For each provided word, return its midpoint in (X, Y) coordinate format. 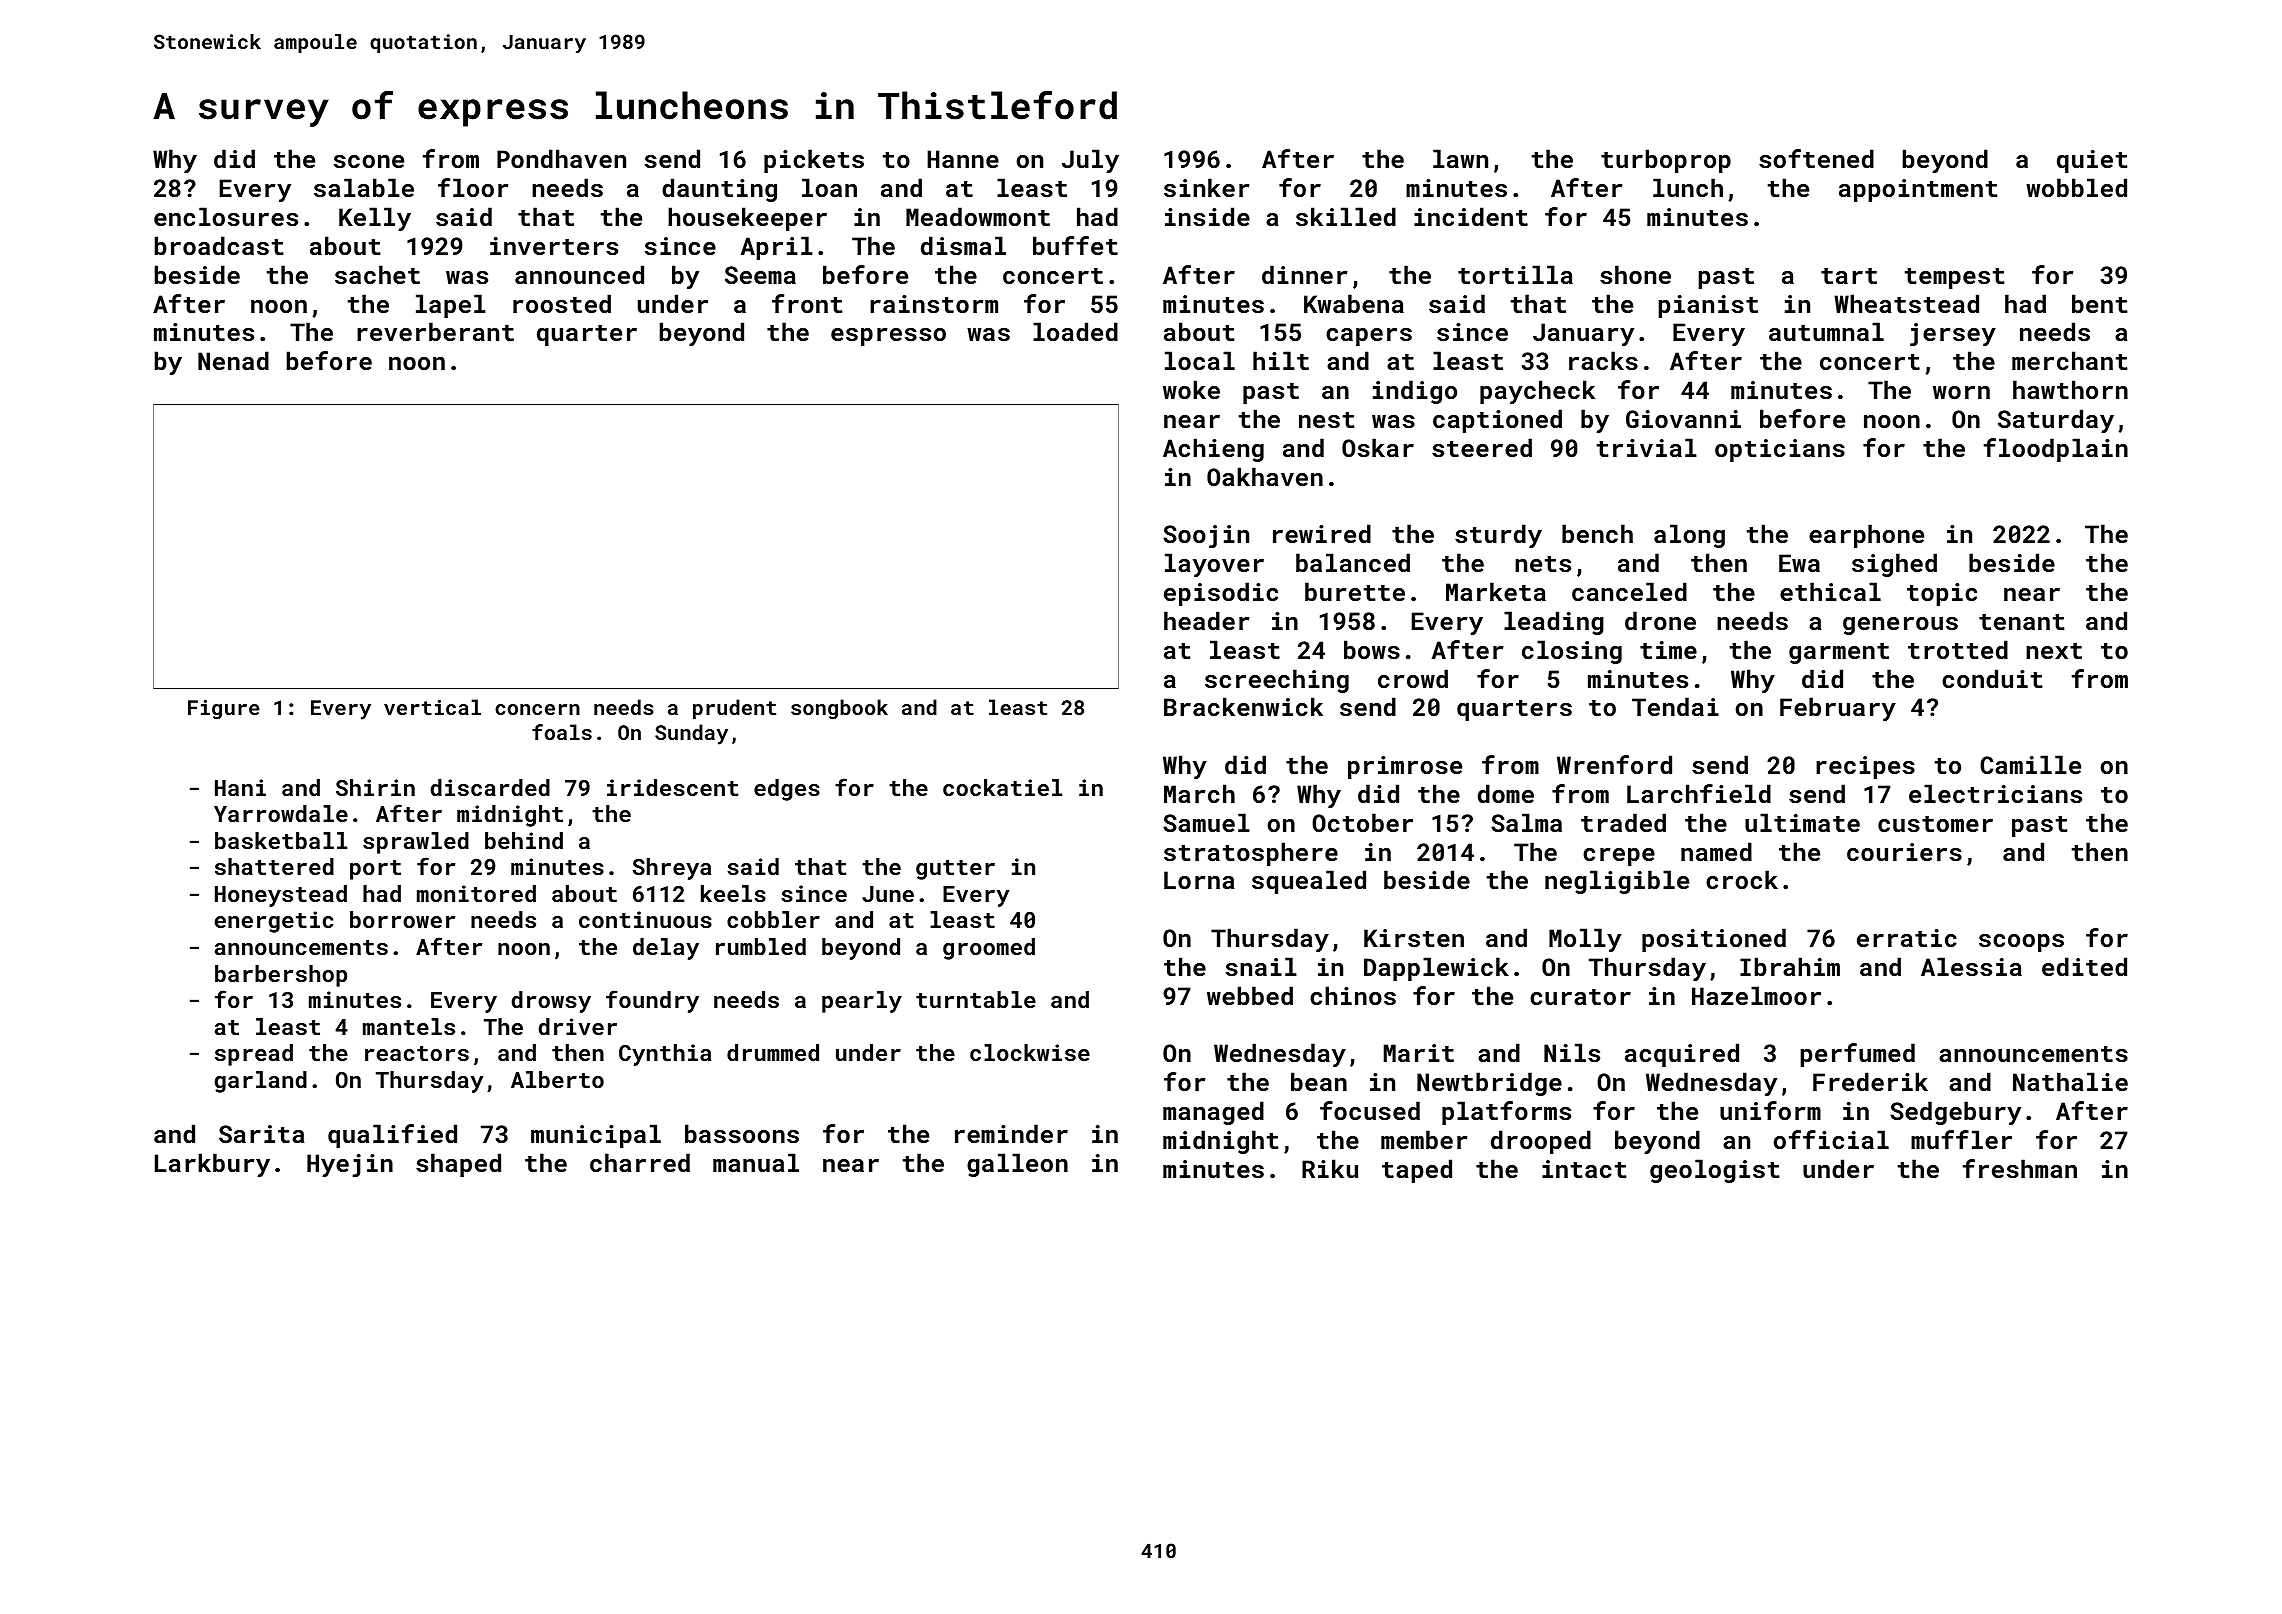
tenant (2022, 622)
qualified (392, 1136)
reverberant (435, 331)
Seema (760, 275)
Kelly (375, 219)
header (1207, 620)
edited (2084, 966)
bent (2100, 303)
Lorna (1199, 880)
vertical (432, 707)
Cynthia (665, 1055)
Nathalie (2070, 1081)
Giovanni (1683, 419)
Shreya (672, 869)
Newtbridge (1489, 1084)
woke (1191, 389)
